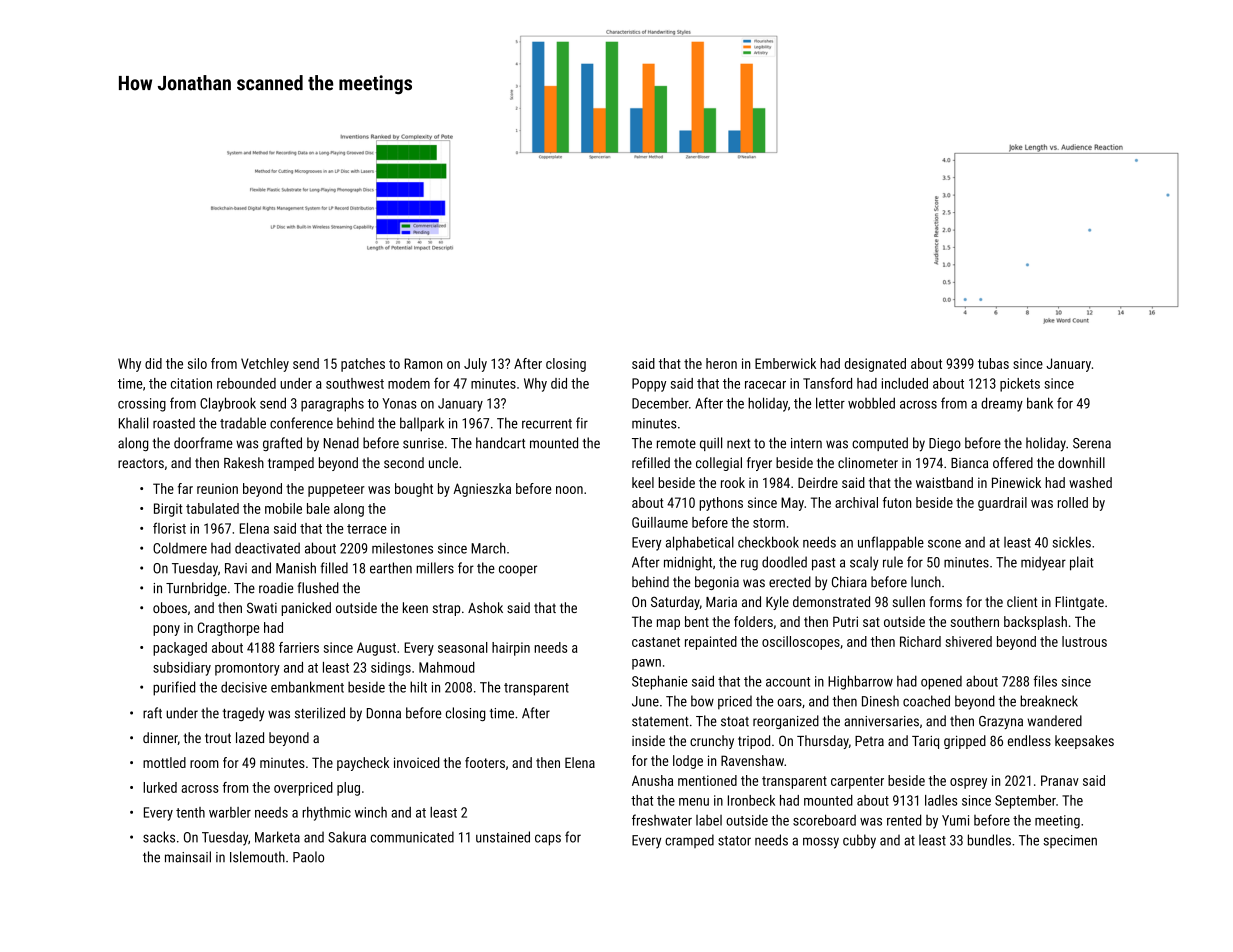 The image size is (1233, 952). I want to click on stator, so click(734, 841).
